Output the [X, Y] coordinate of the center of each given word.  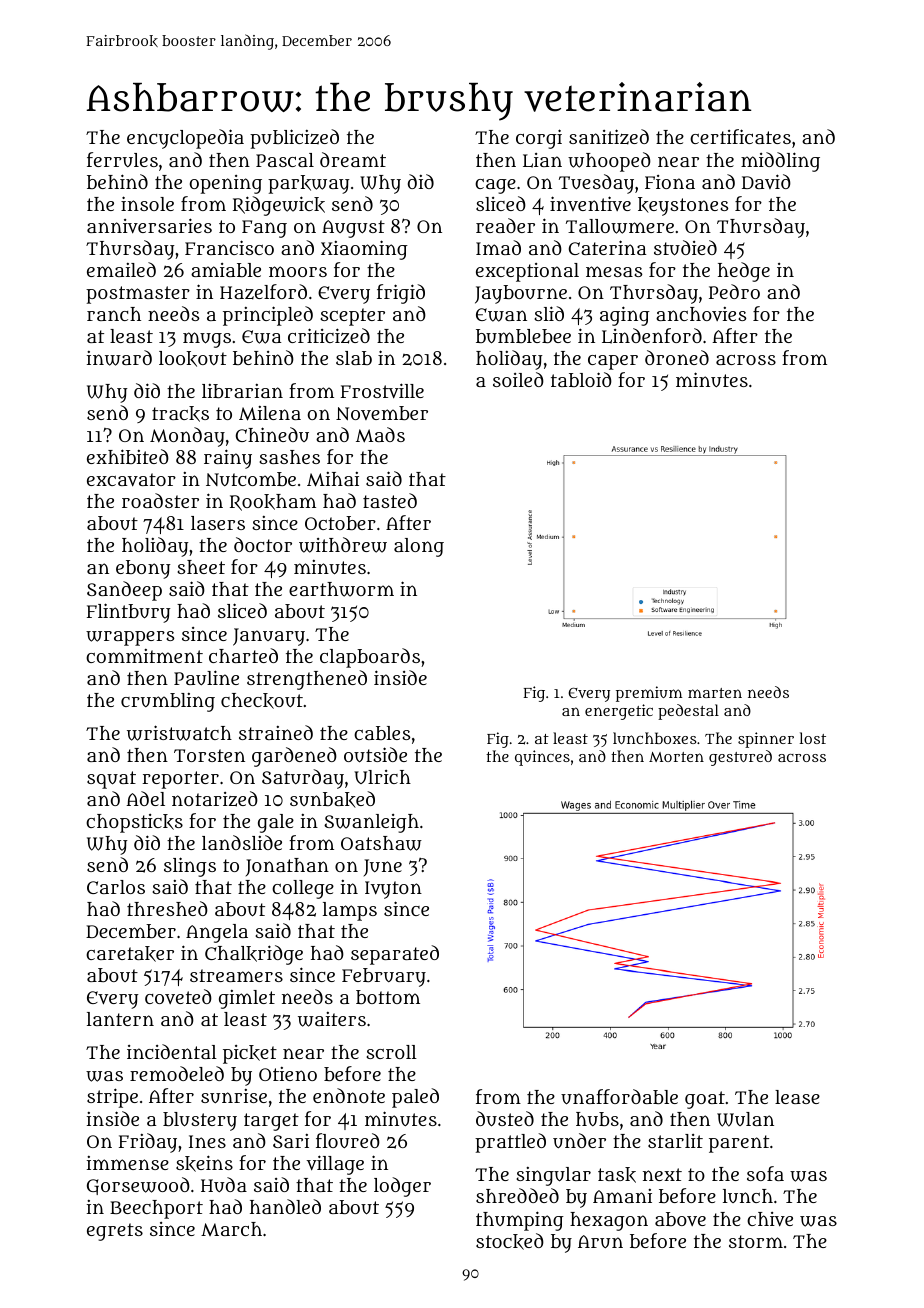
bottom [388, 997]
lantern [120, 1019]
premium [649, 694]
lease [797, 1097]
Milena [270, 413]
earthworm [341, 589]
